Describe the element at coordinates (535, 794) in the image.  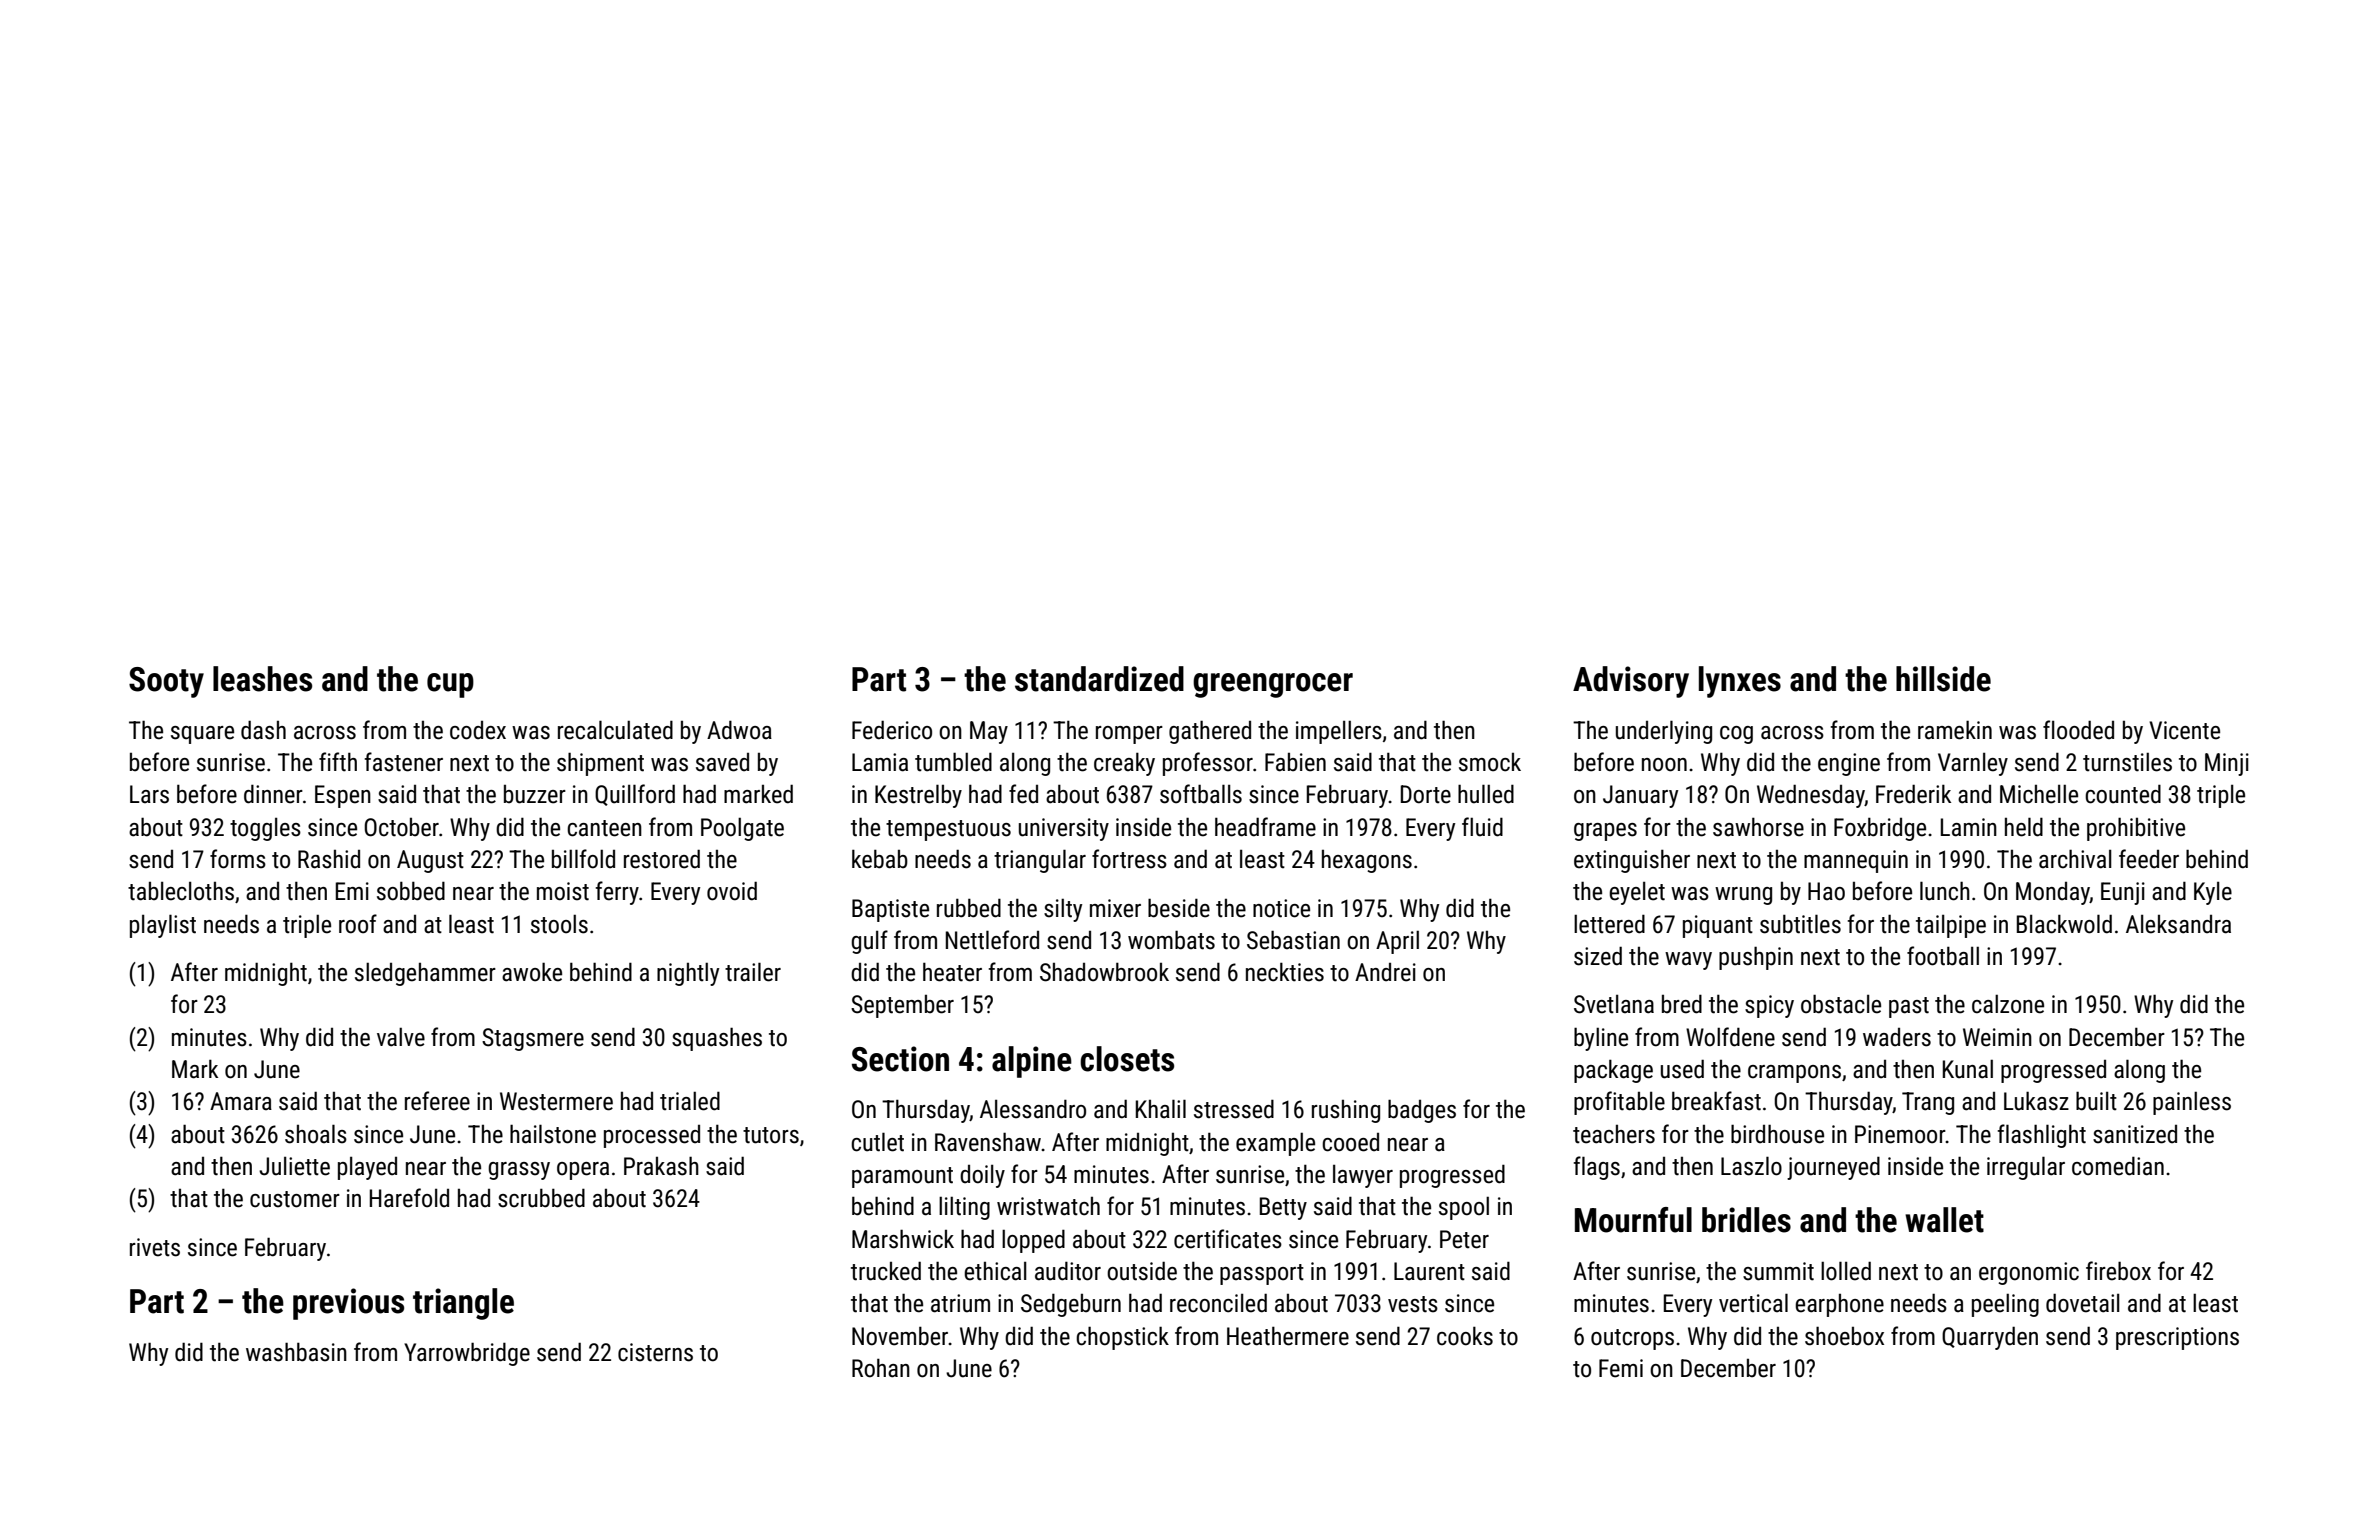
I see `buzzer` at that location.
